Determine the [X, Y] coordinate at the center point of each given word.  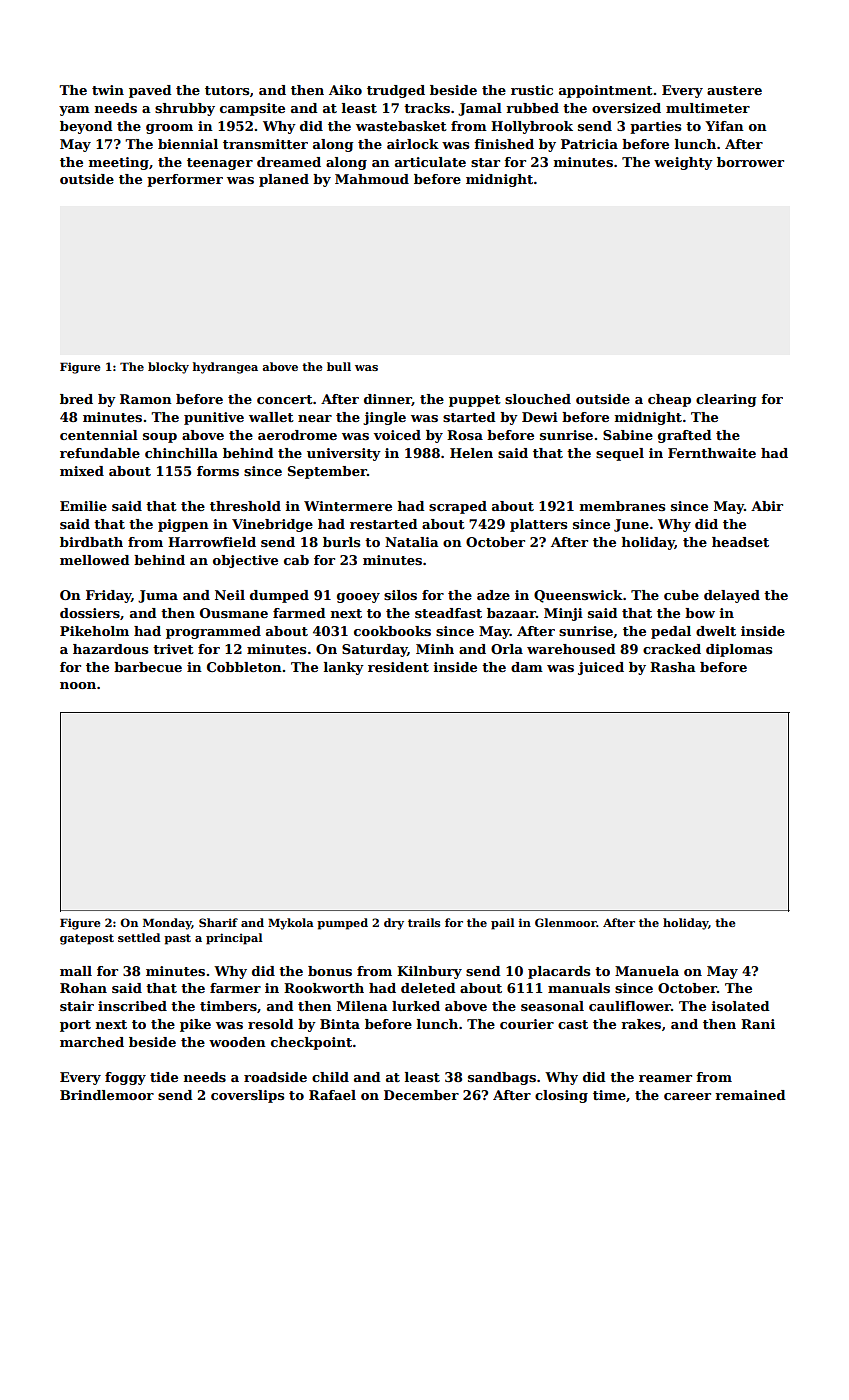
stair [77, 1006]
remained [750, 1095]
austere [734, 90]
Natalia [412, 542]
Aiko [345, 90]
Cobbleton [244, 667]
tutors [227, 90]
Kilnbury [429, 972]
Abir [767, 506]
